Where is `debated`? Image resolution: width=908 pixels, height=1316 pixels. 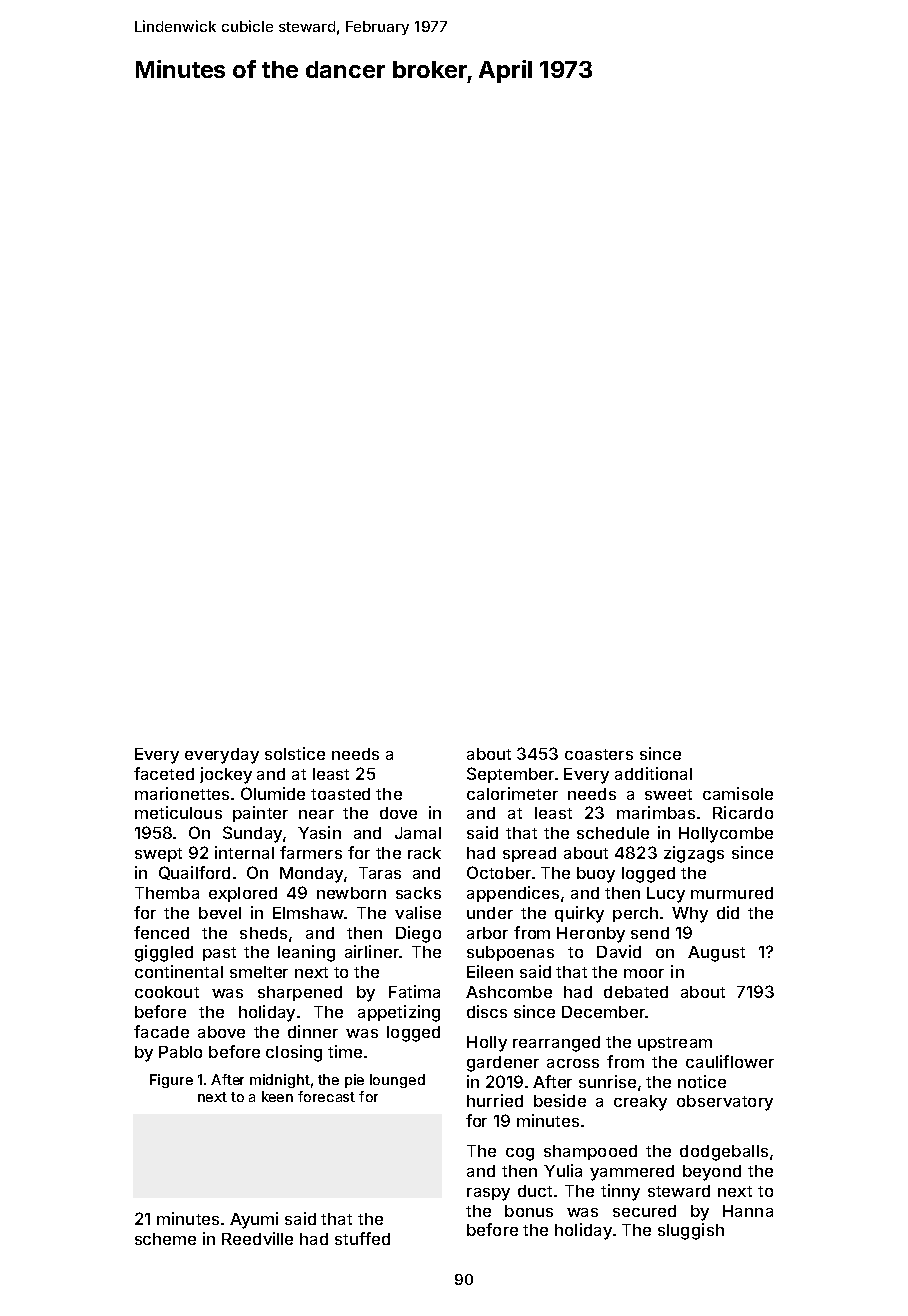
debated is located at coordinates (636, 992).
